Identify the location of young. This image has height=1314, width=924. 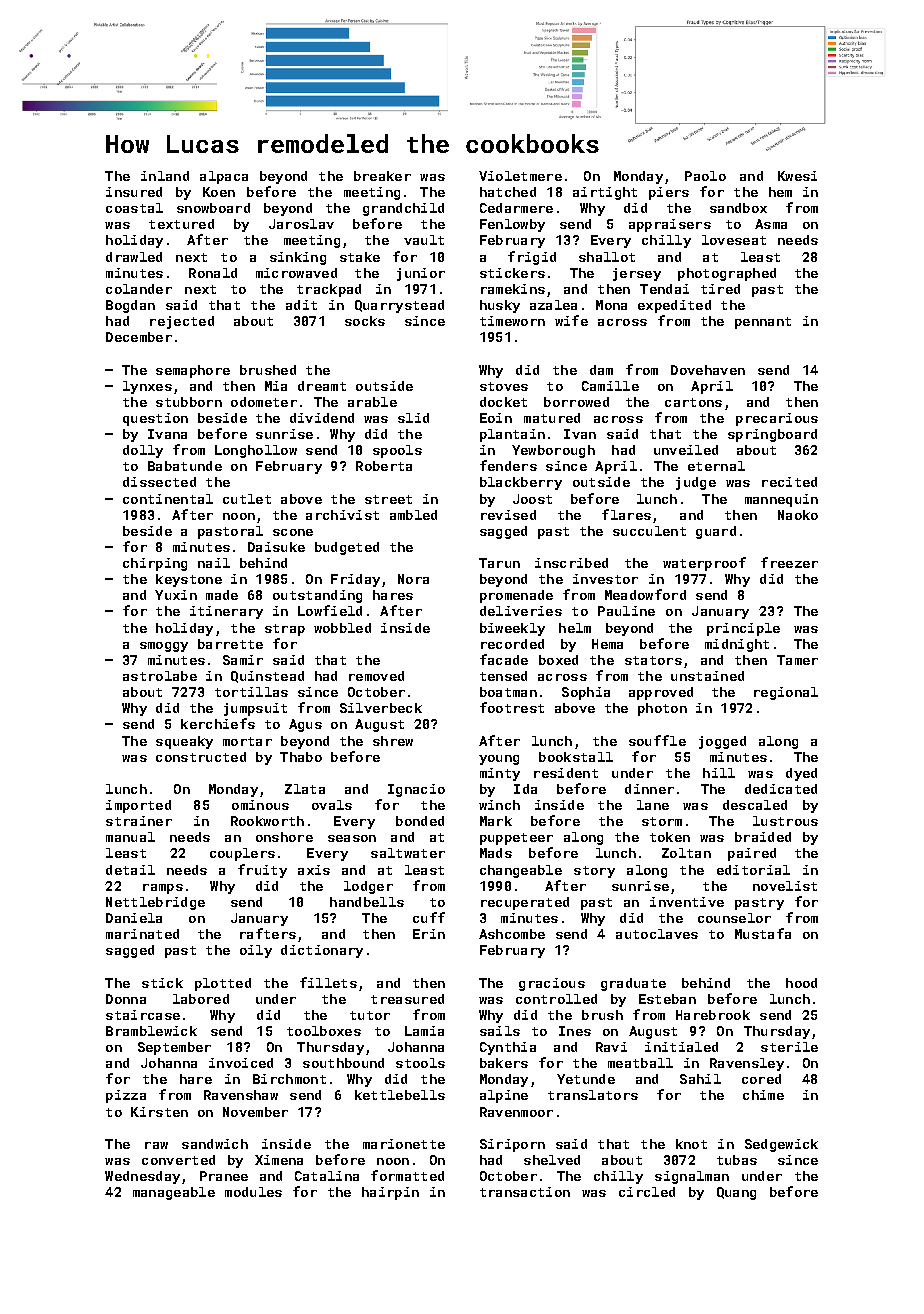
(499, 760).
